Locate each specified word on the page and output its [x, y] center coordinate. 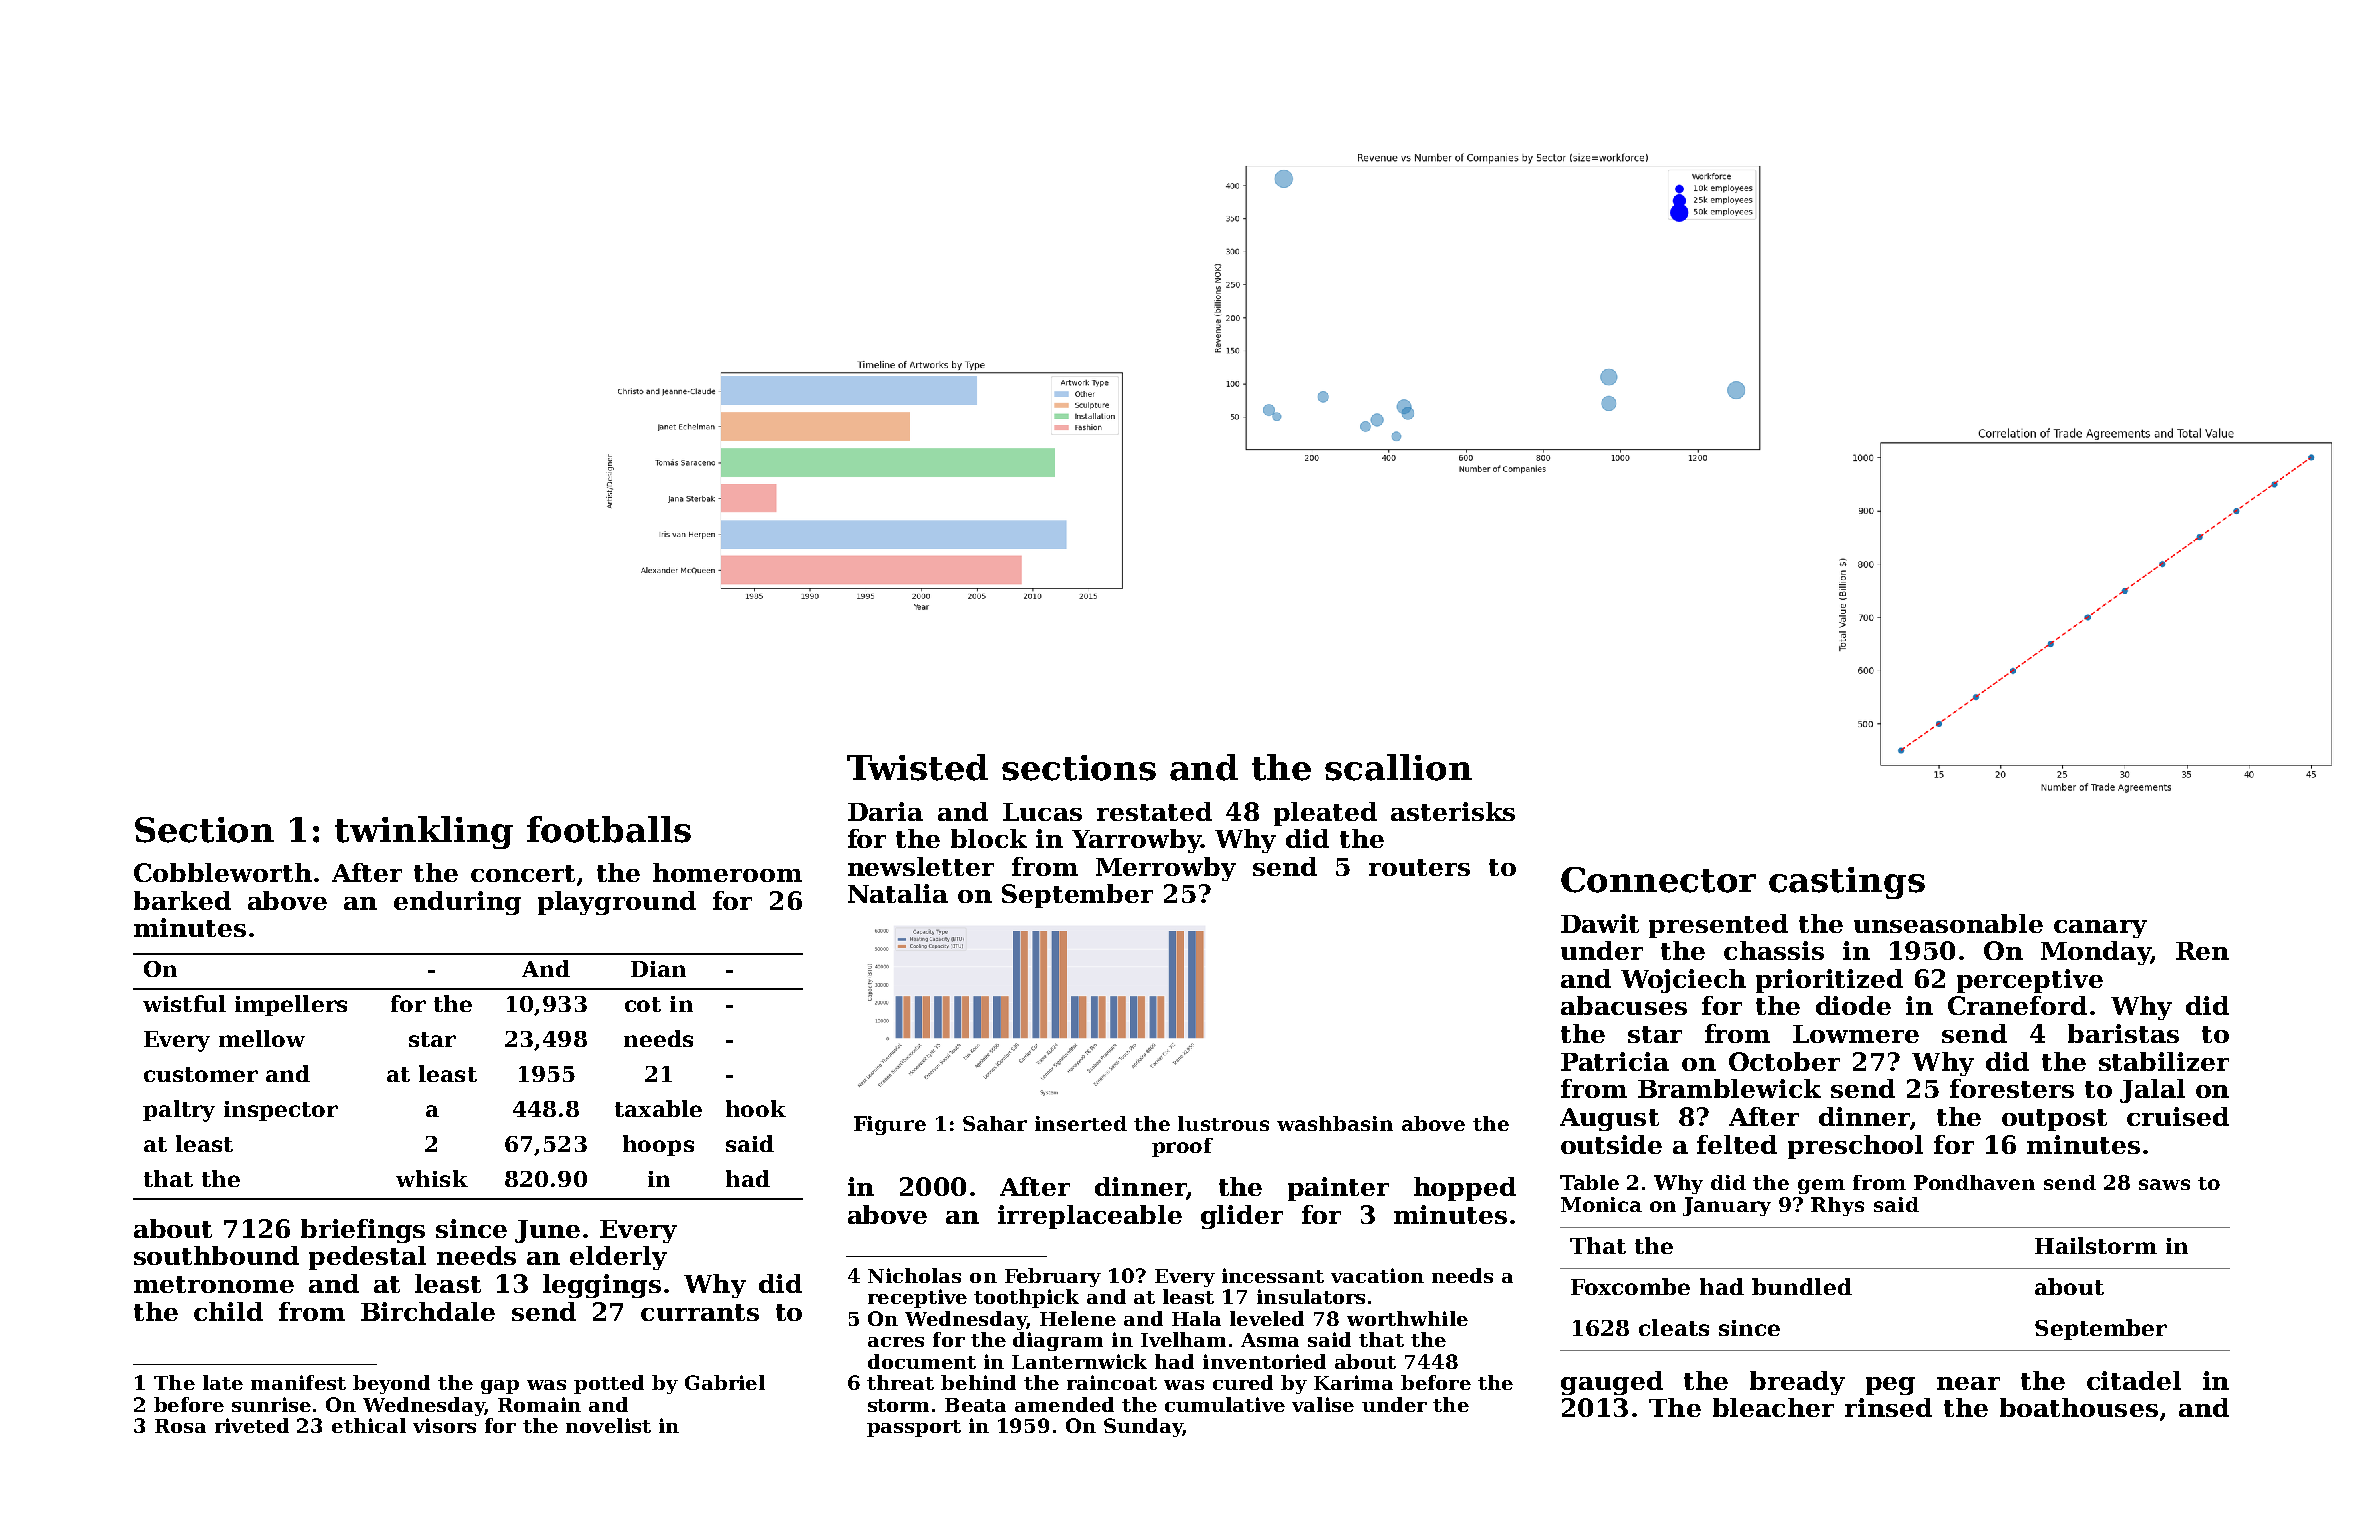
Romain [539, 1404]
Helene [1078, 1318]
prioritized [1829, 981]
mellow [262, 1038]
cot [643, 1004]
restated [1154, 811]
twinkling [424, 832]
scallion [1398, 767]
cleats [1674, 1327]
